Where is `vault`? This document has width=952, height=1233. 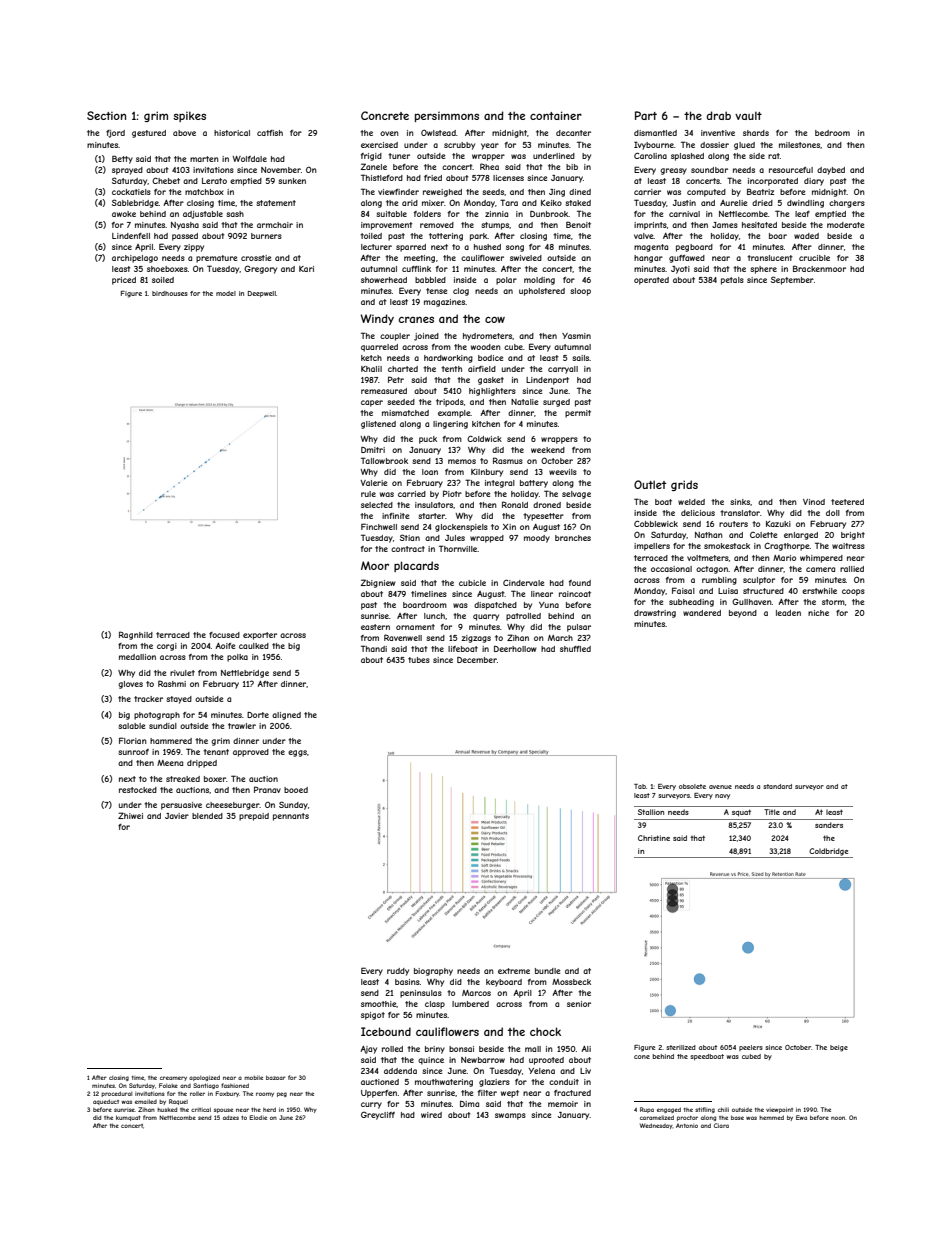 vault is located at coordinates (748, 115).
